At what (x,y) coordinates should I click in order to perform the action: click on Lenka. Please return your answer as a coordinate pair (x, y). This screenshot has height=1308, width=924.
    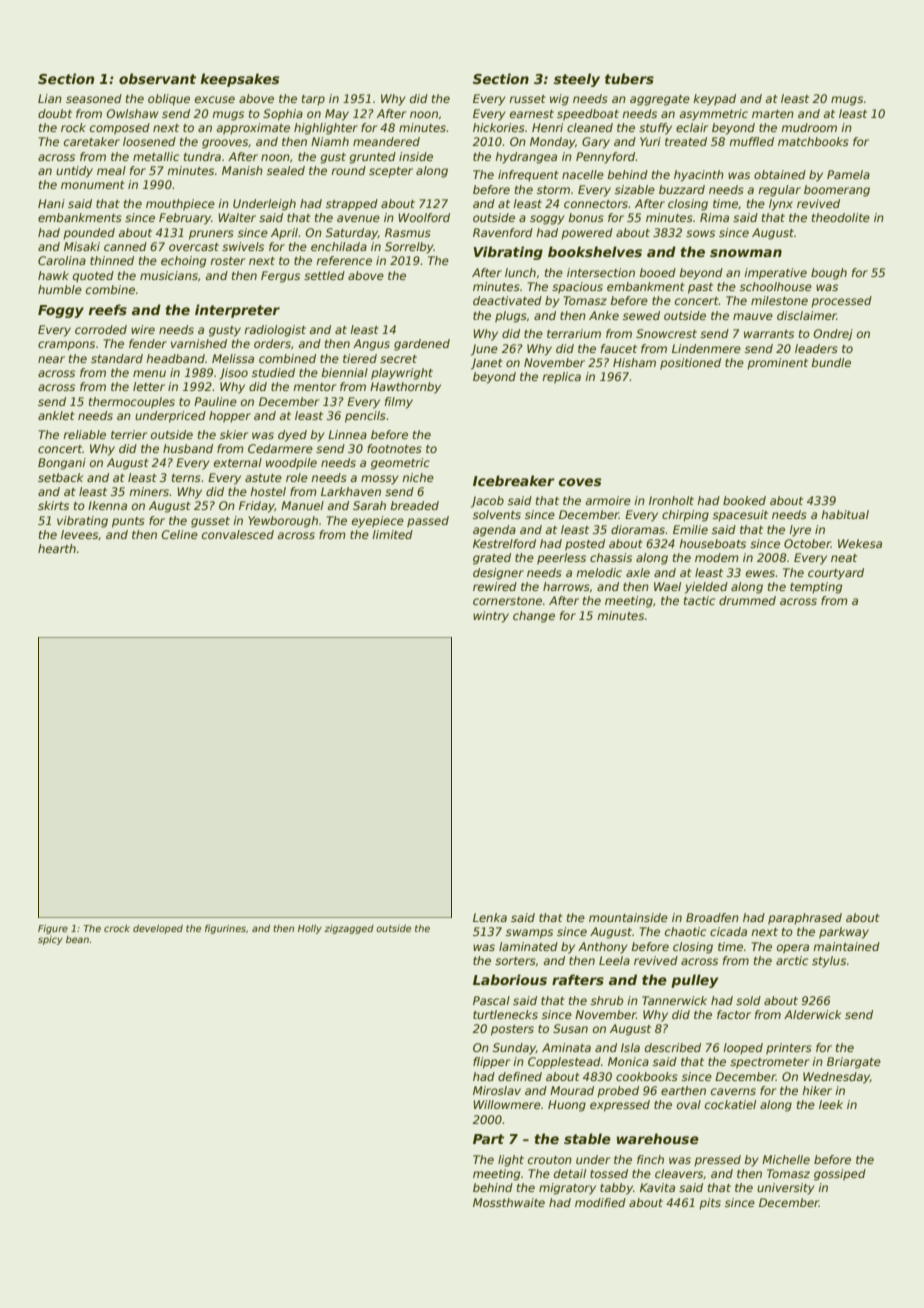
    Looking at the image, I should click on (490, 917).
